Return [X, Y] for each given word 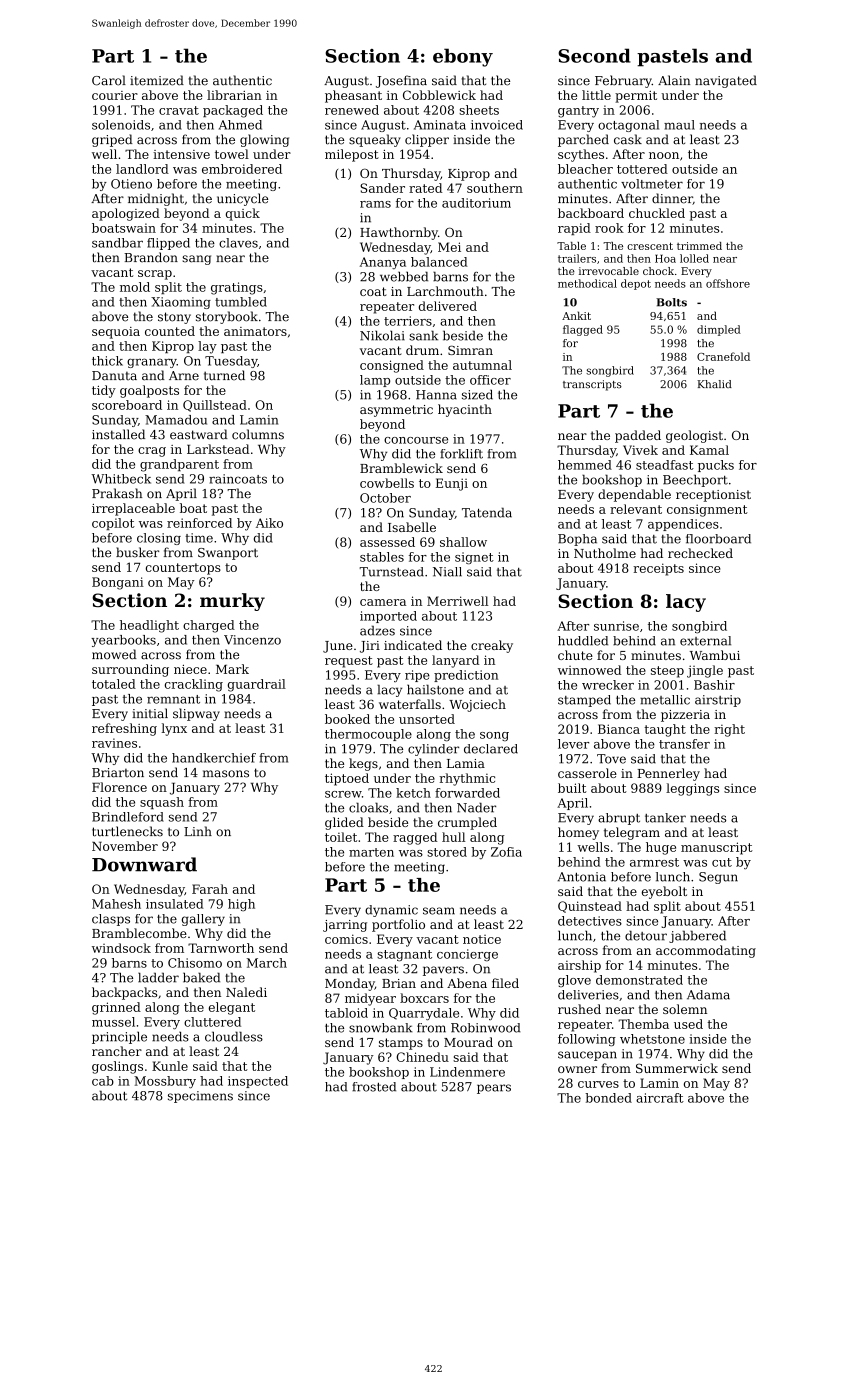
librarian [234, 95]
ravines [114, 743]
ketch [413, 793]
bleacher [585, 169]
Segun [718, 878]
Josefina [401, 81]
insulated [175, 904]
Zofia [506, 852]
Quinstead [590, 907]
